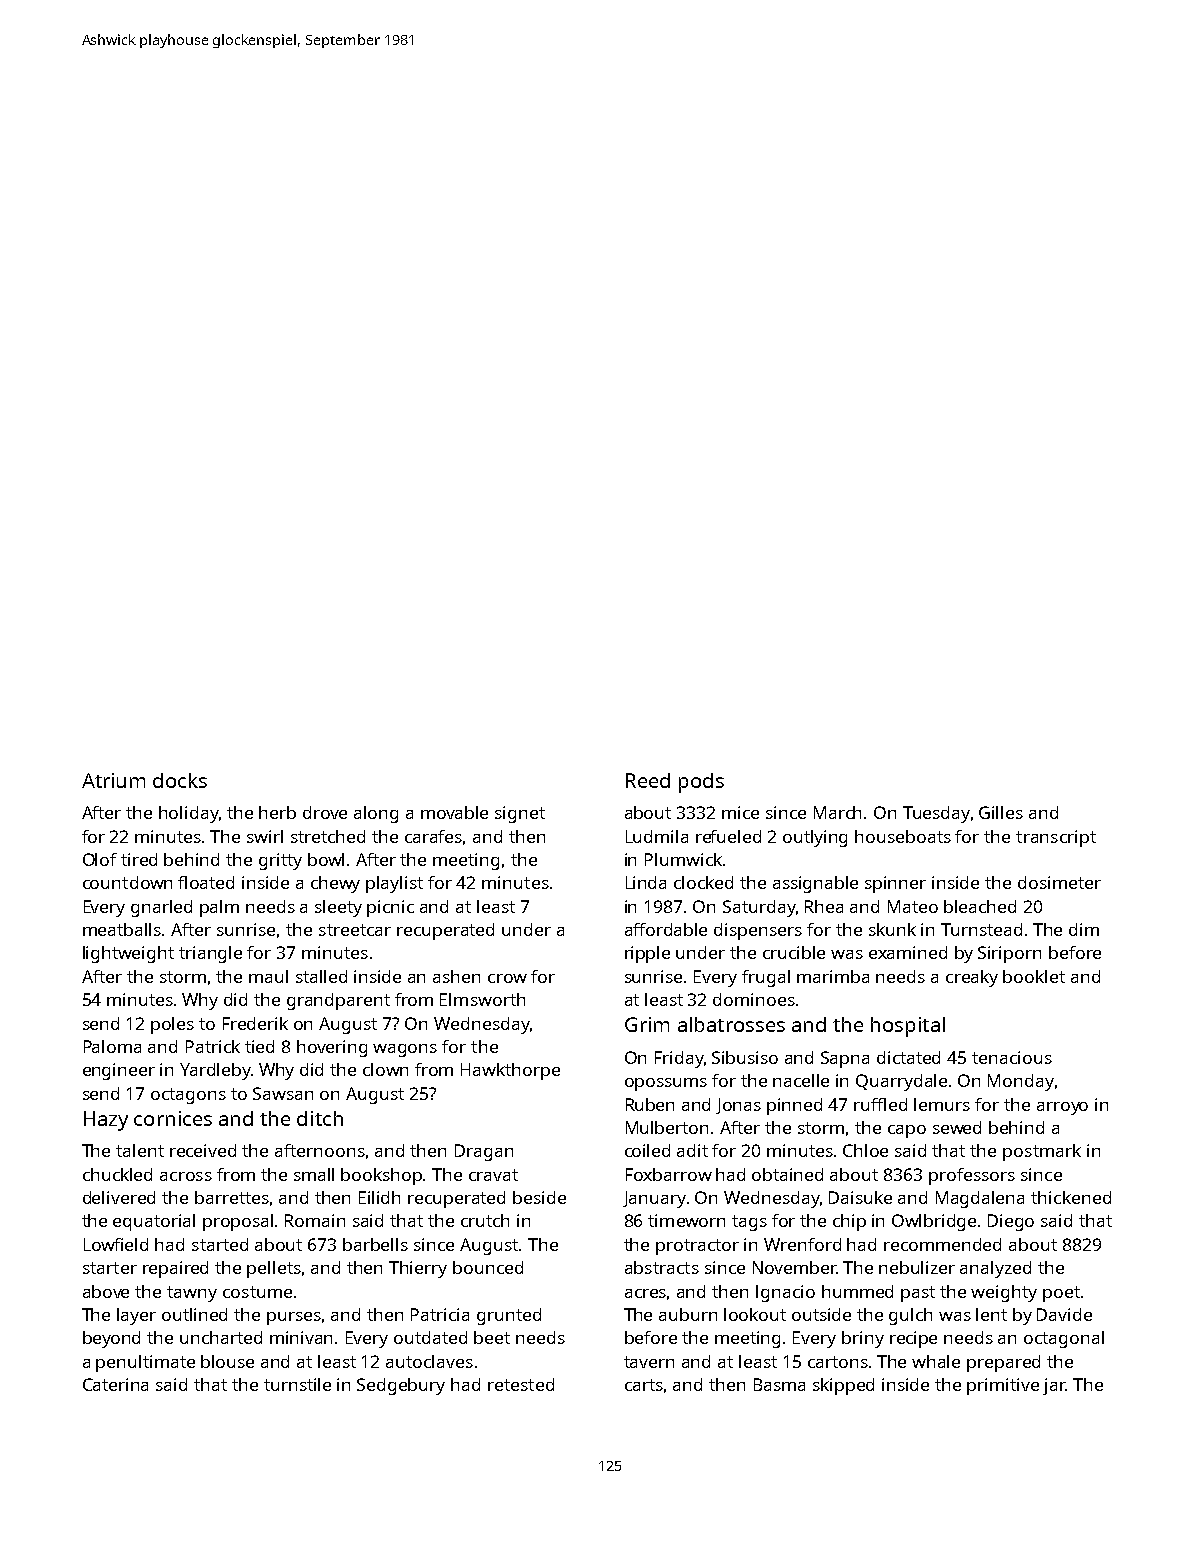 This screenshot has height=1546, width=1195. What do you see at coordinates (113, 780) in the screenshot?
I see `Atrium` at bounding box center [113, 780].
